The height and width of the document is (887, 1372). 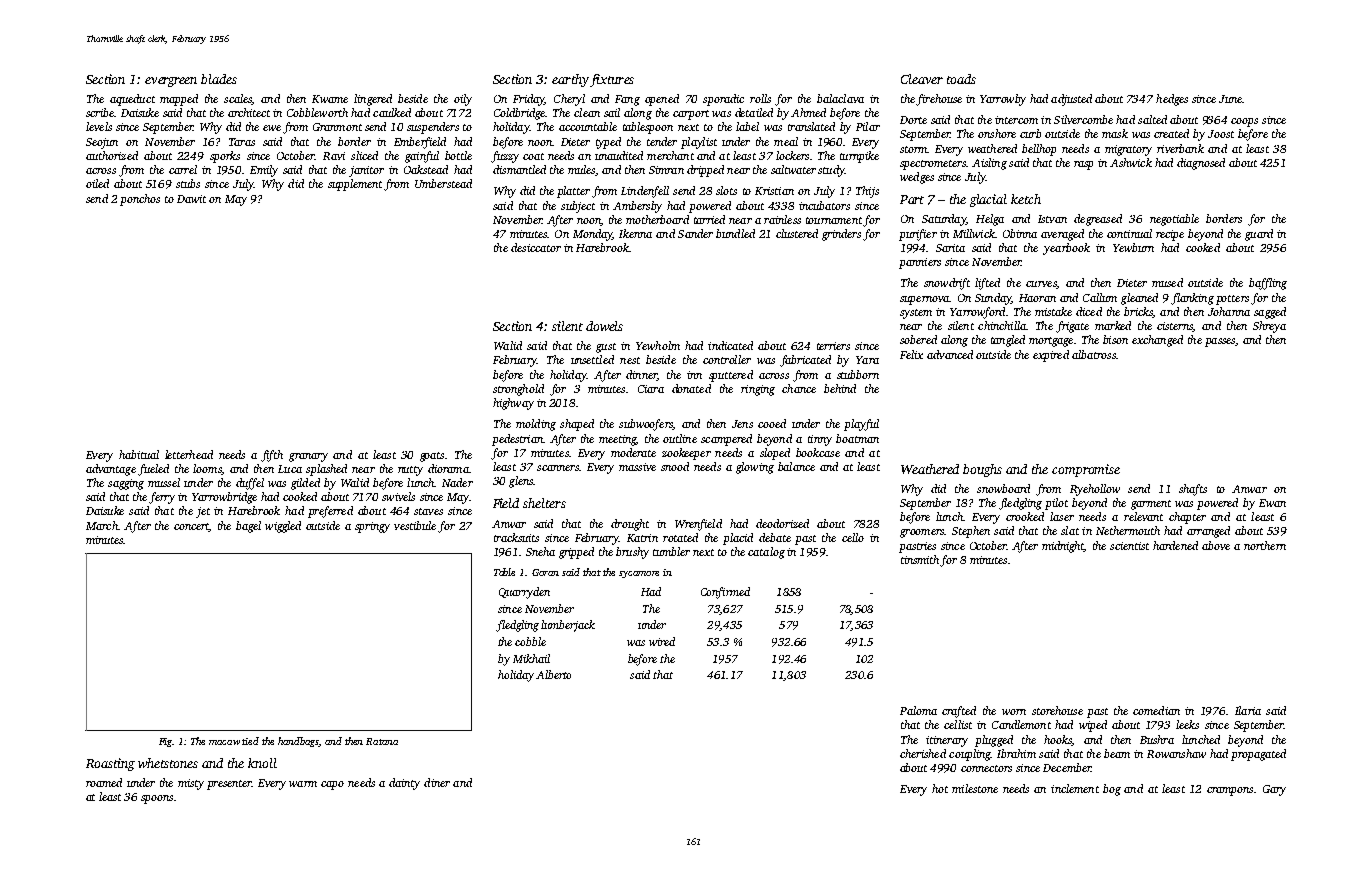 What do you see at coordinates (536, 247) in the document?
I see `desiccator` at bounding box center [536, 247].
